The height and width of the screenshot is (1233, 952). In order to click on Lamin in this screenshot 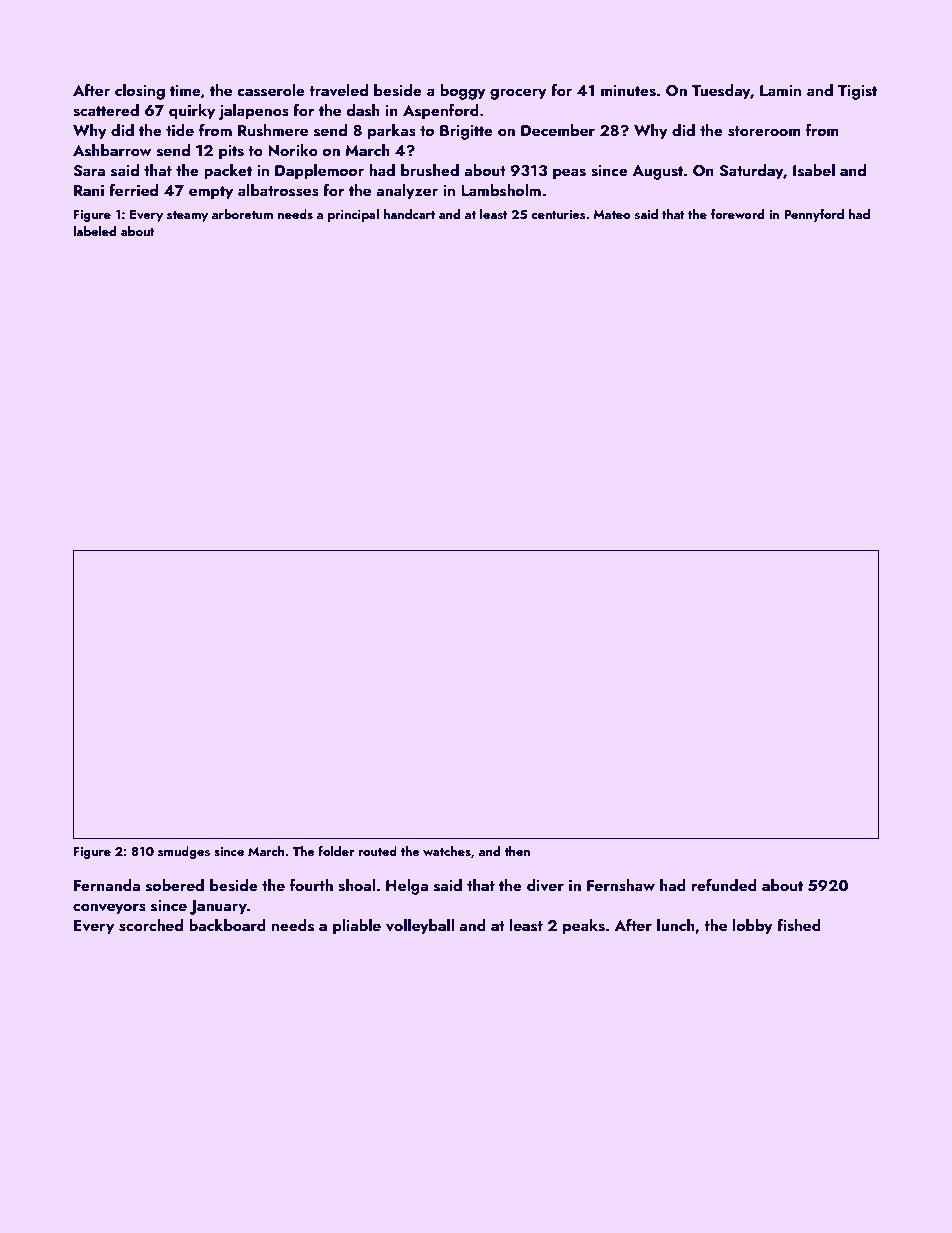, I will do `click(780, 90)`.
